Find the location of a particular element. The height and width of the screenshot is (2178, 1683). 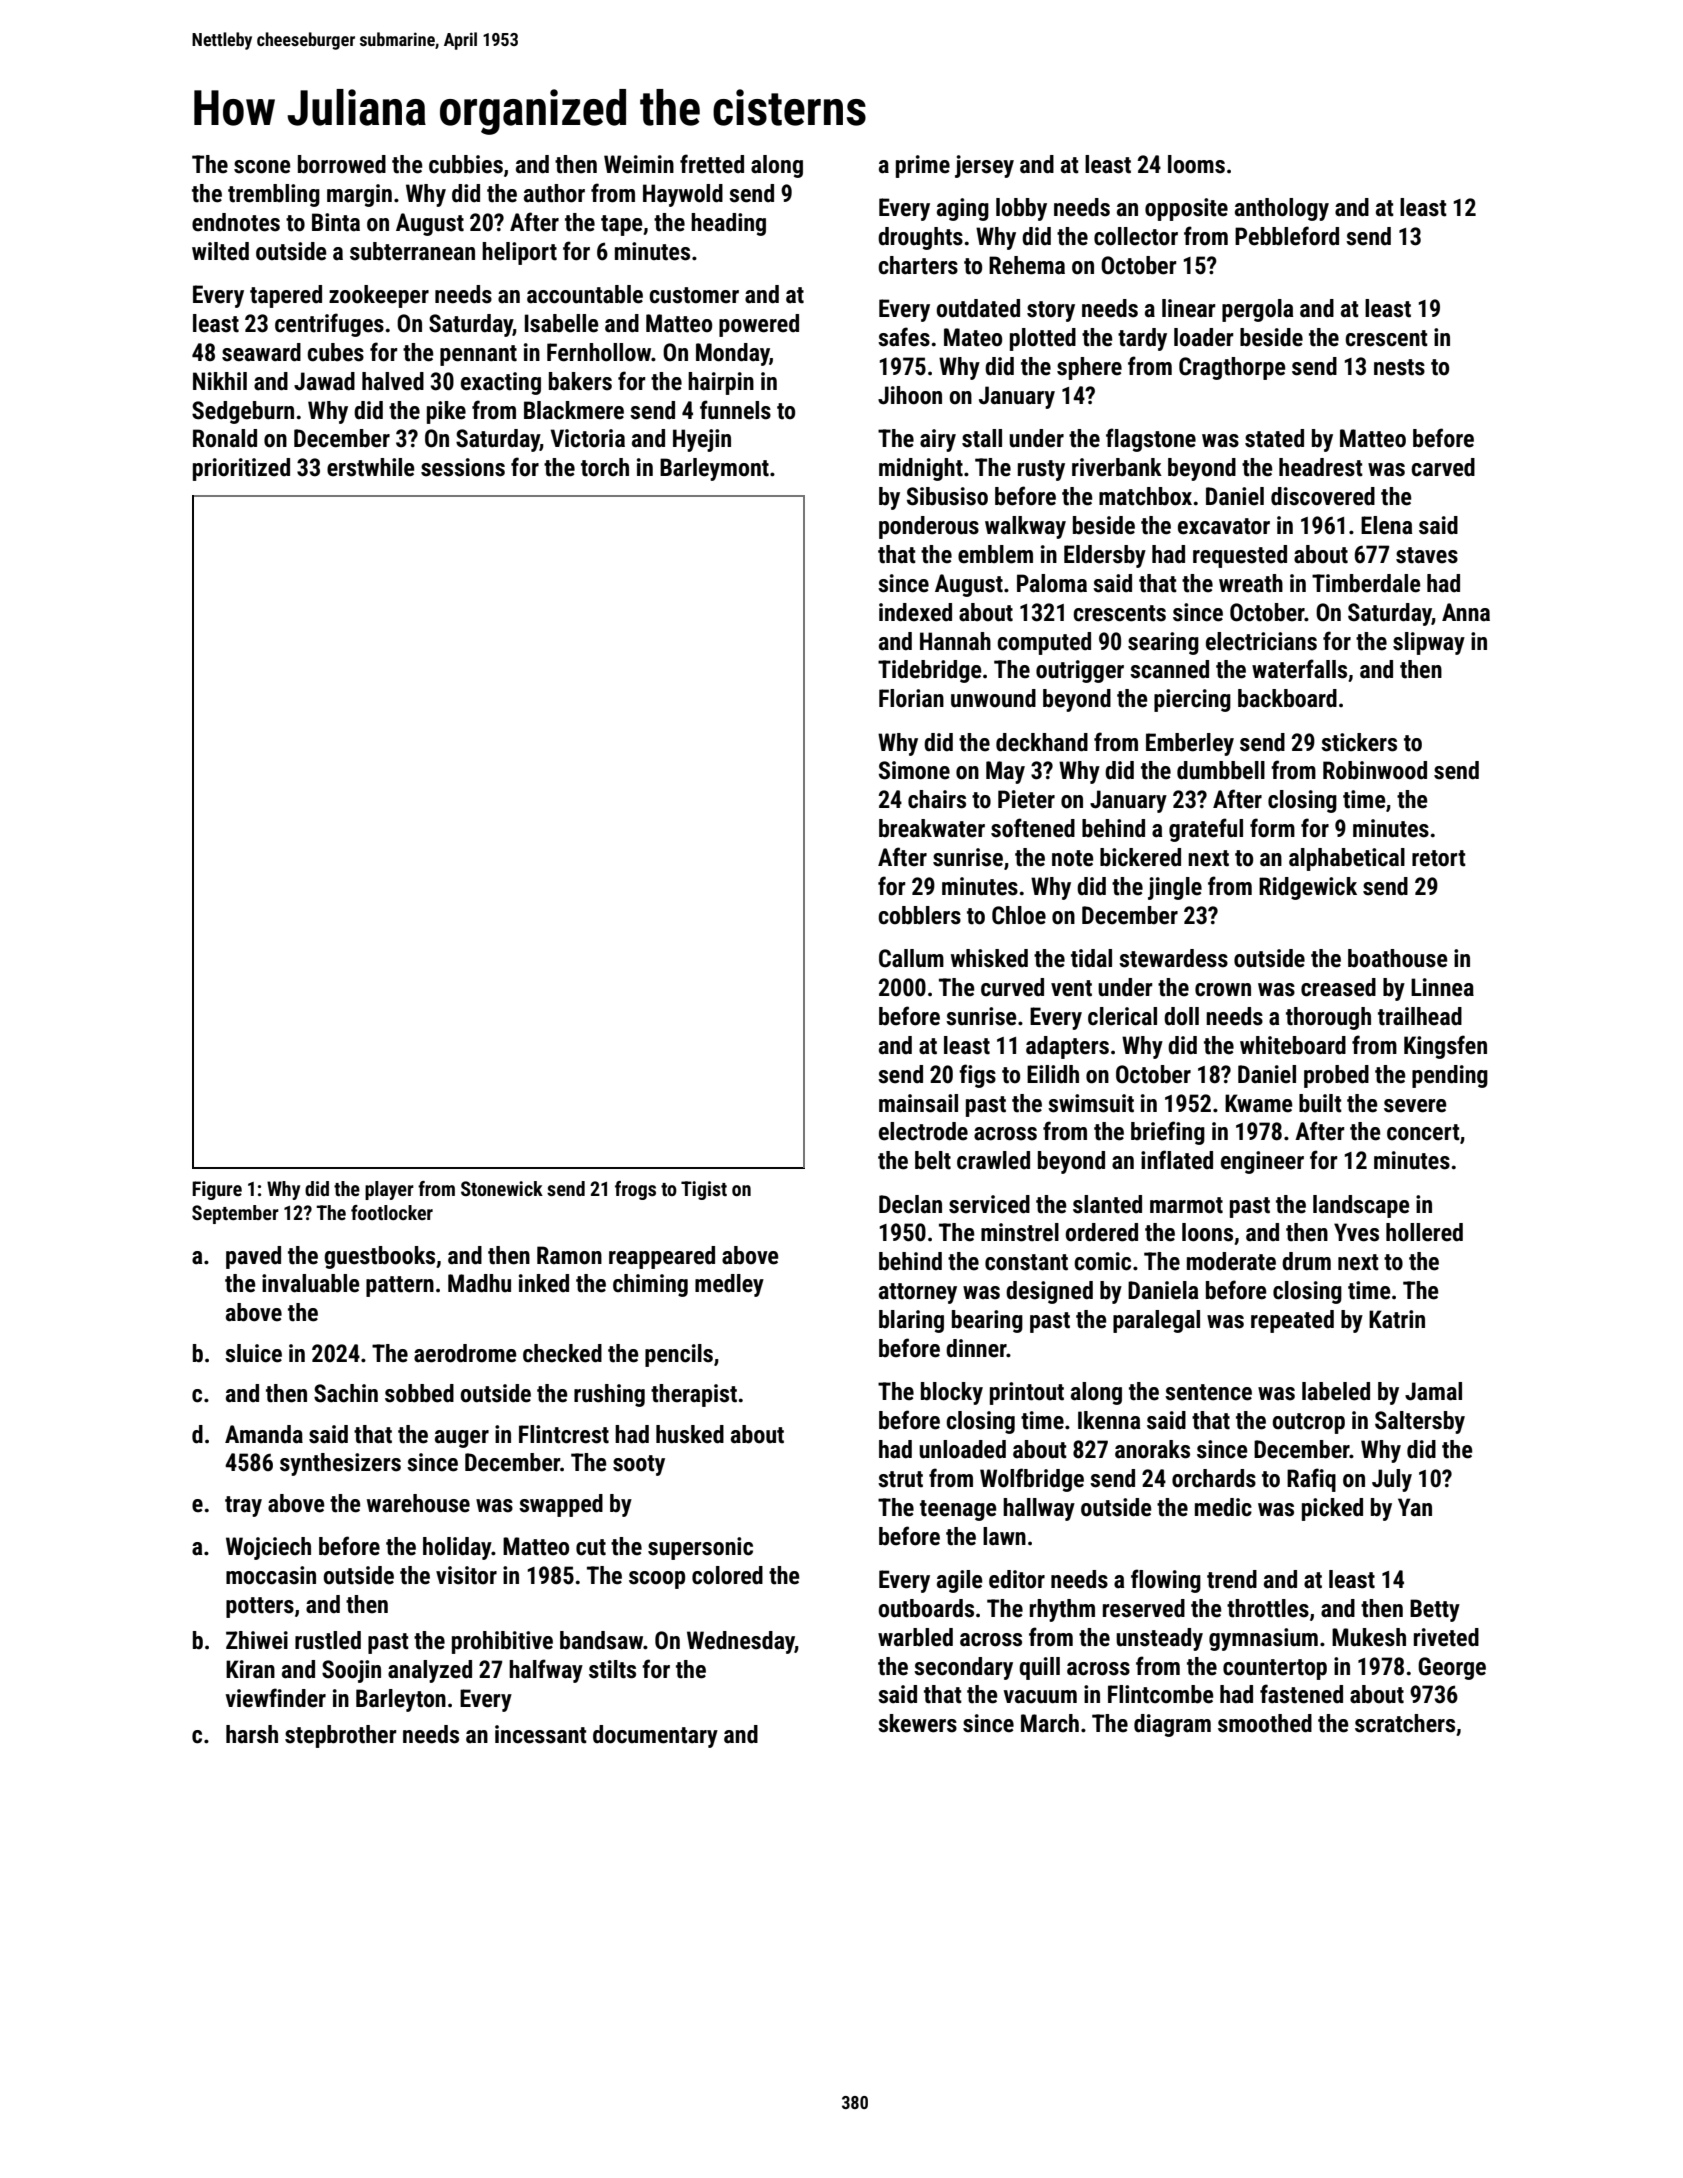

Figure is located at coordinates (217, 1190).
